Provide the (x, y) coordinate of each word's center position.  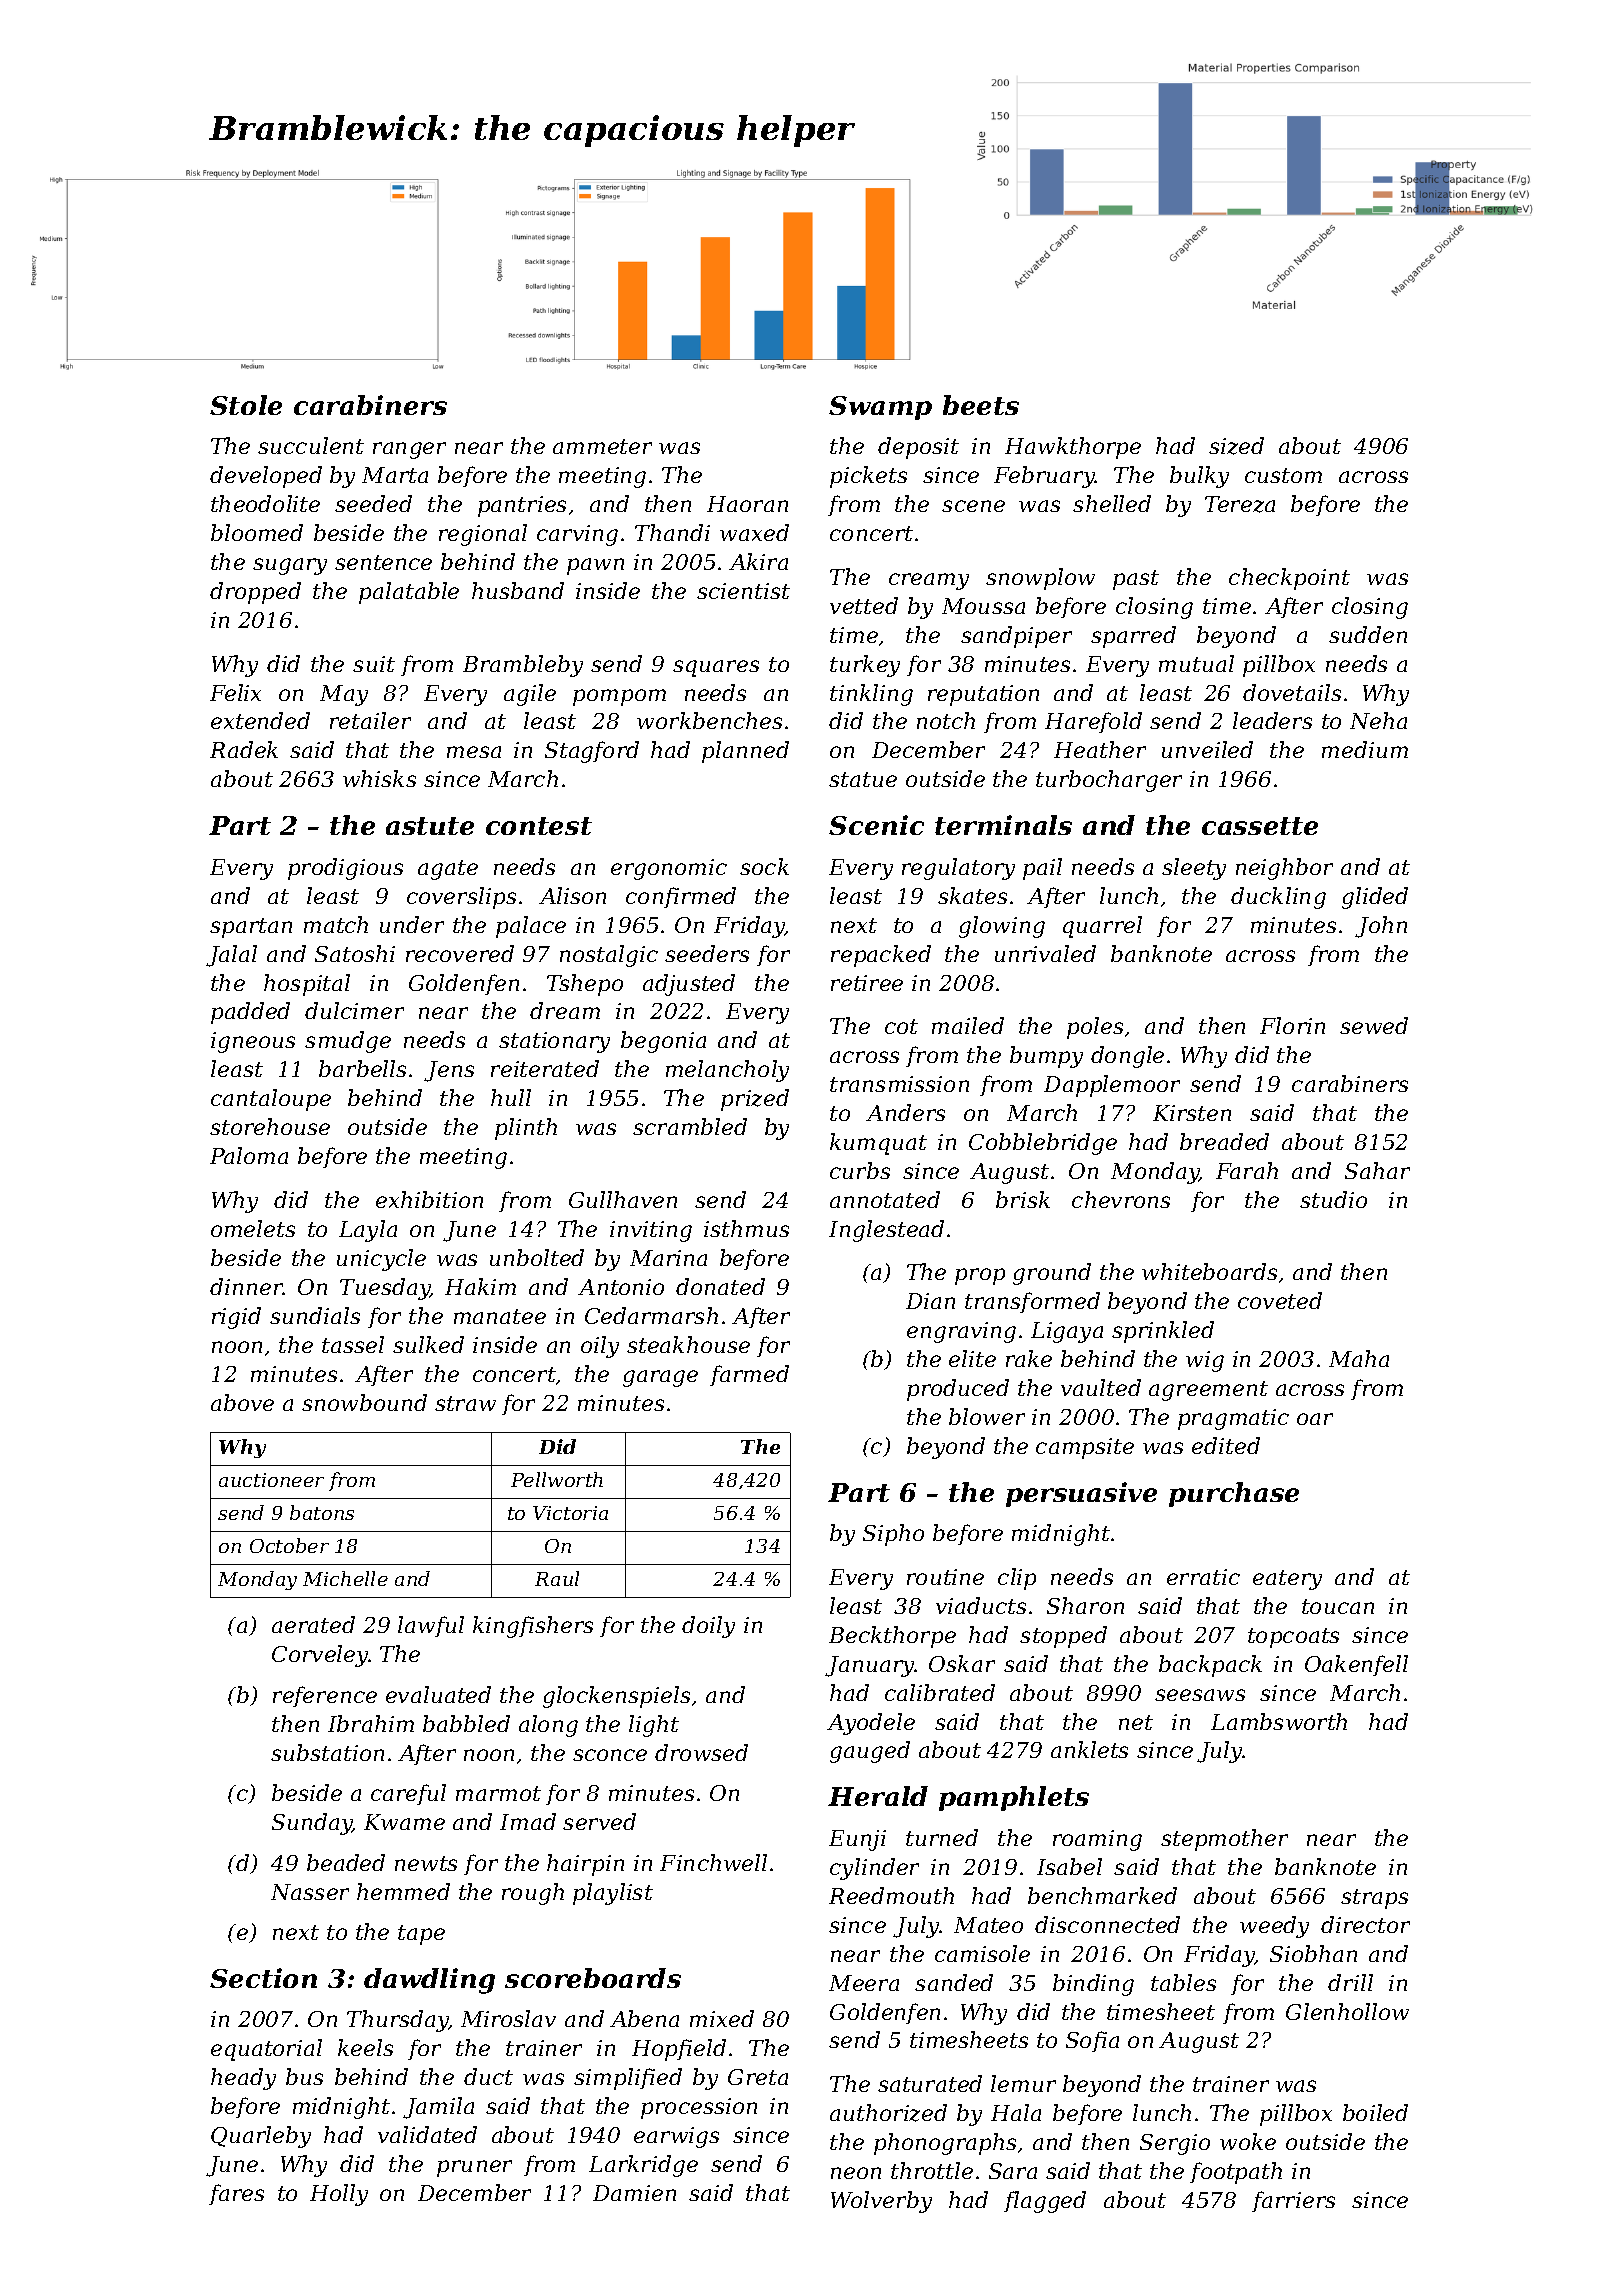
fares (236, 2194)
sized (1236, 446)
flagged (1045, 2202)
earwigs (676, 2137)
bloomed (257, 532)
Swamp (880, 408)
